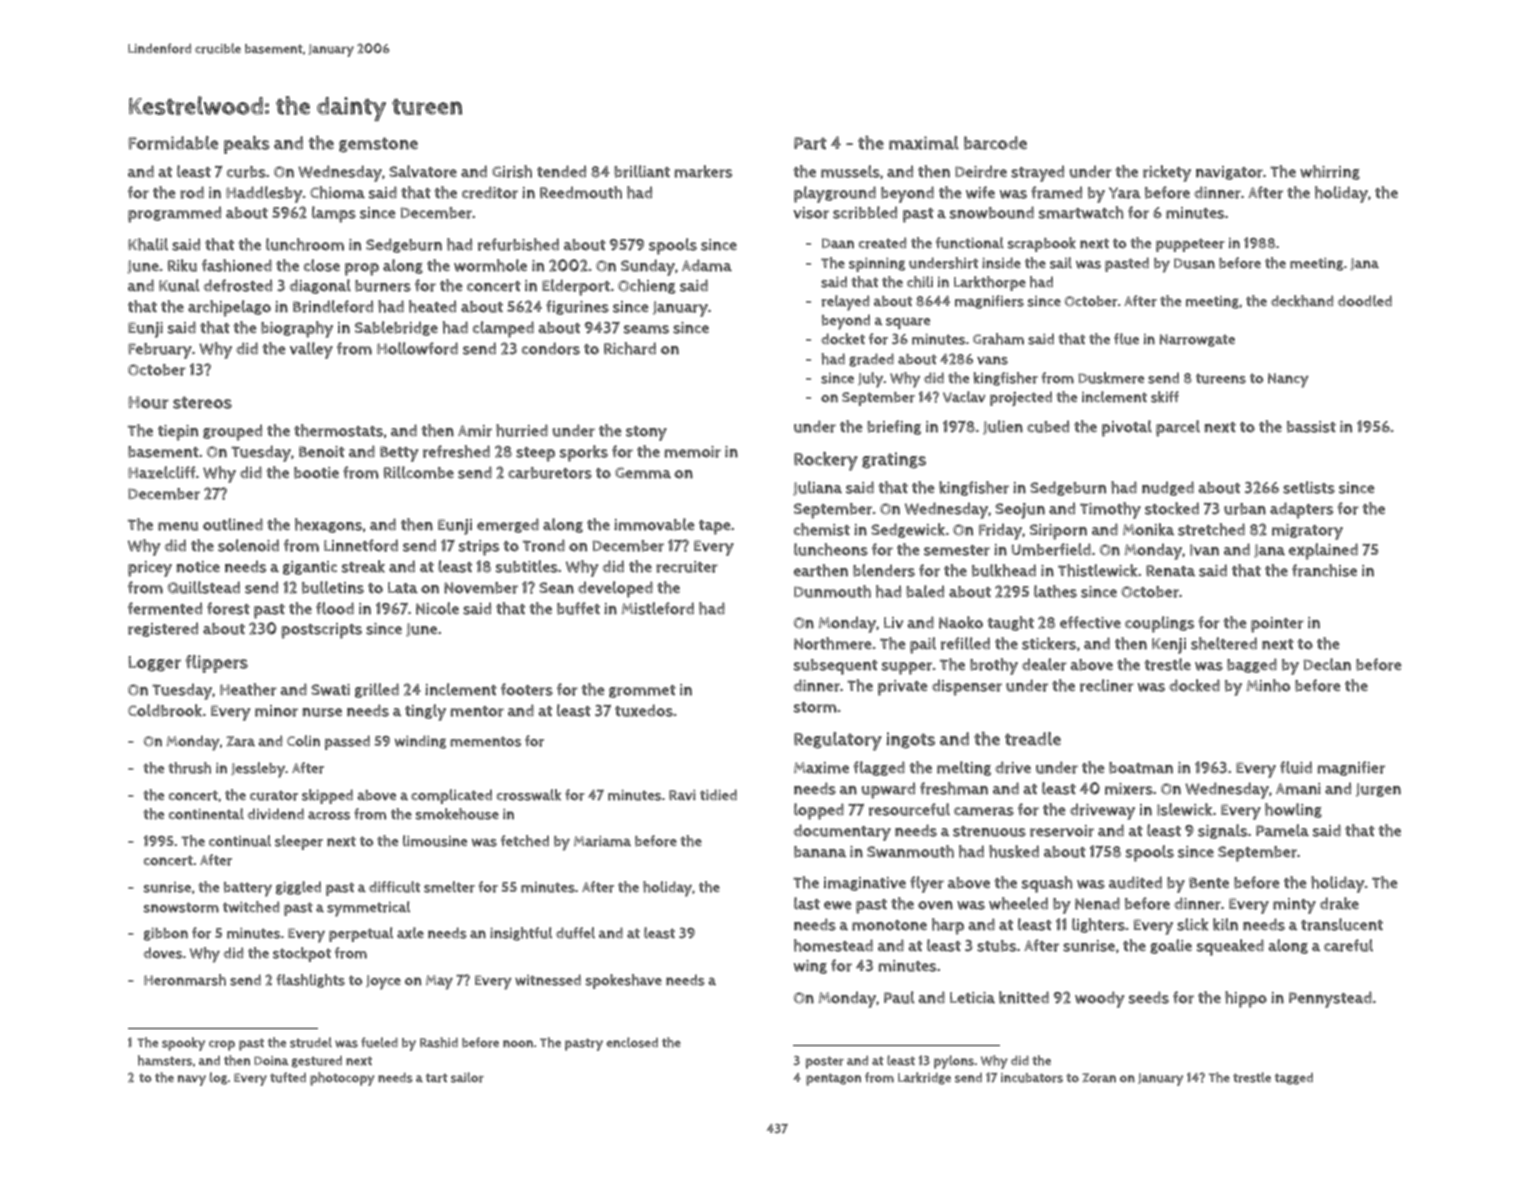 The image size is (1533, 1184). I want to click on square, so click(908, 323).
